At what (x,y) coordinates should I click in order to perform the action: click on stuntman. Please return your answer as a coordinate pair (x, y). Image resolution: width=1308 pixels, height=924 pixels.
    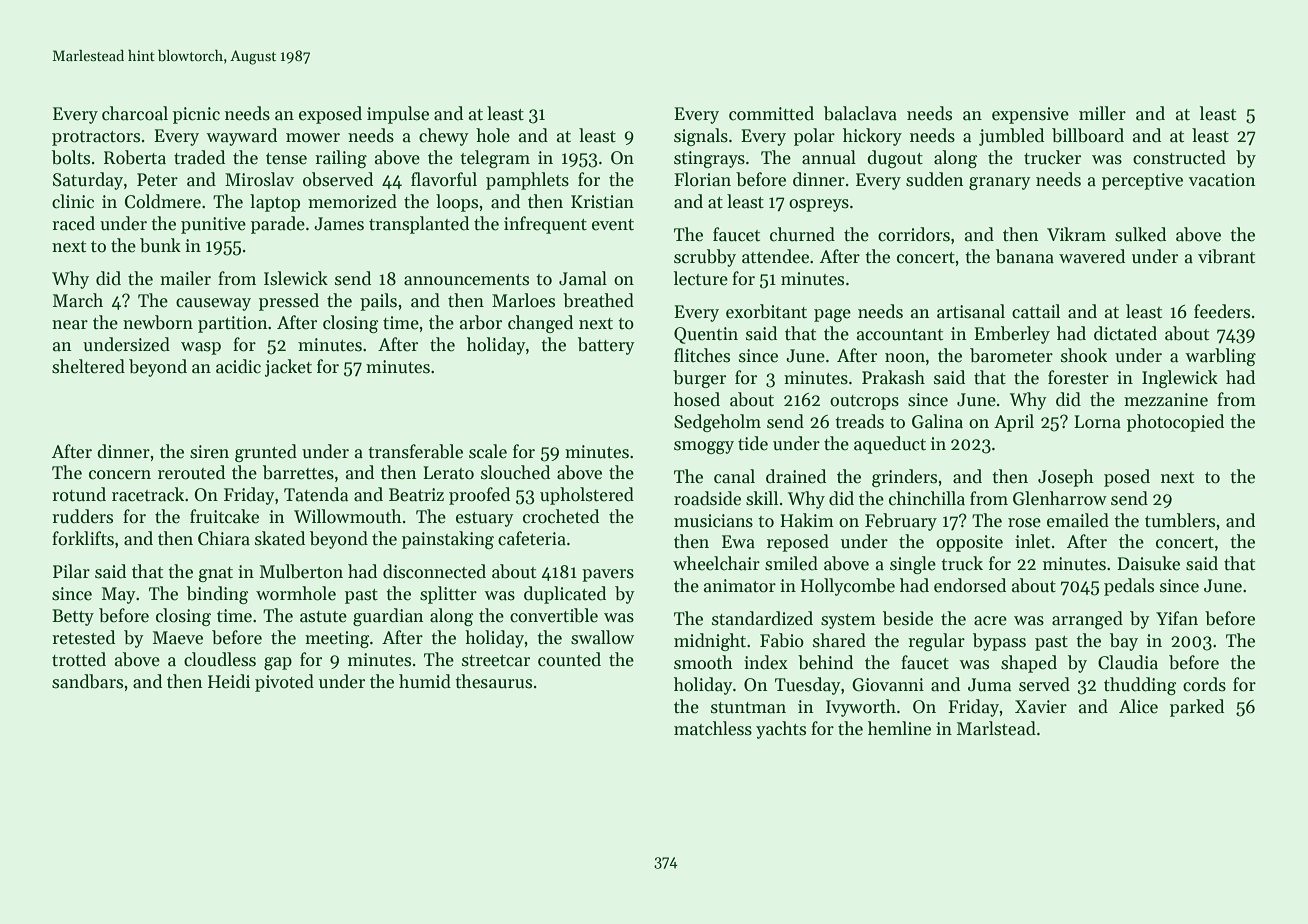
    Looking at the image, I should click on (748, 708).
